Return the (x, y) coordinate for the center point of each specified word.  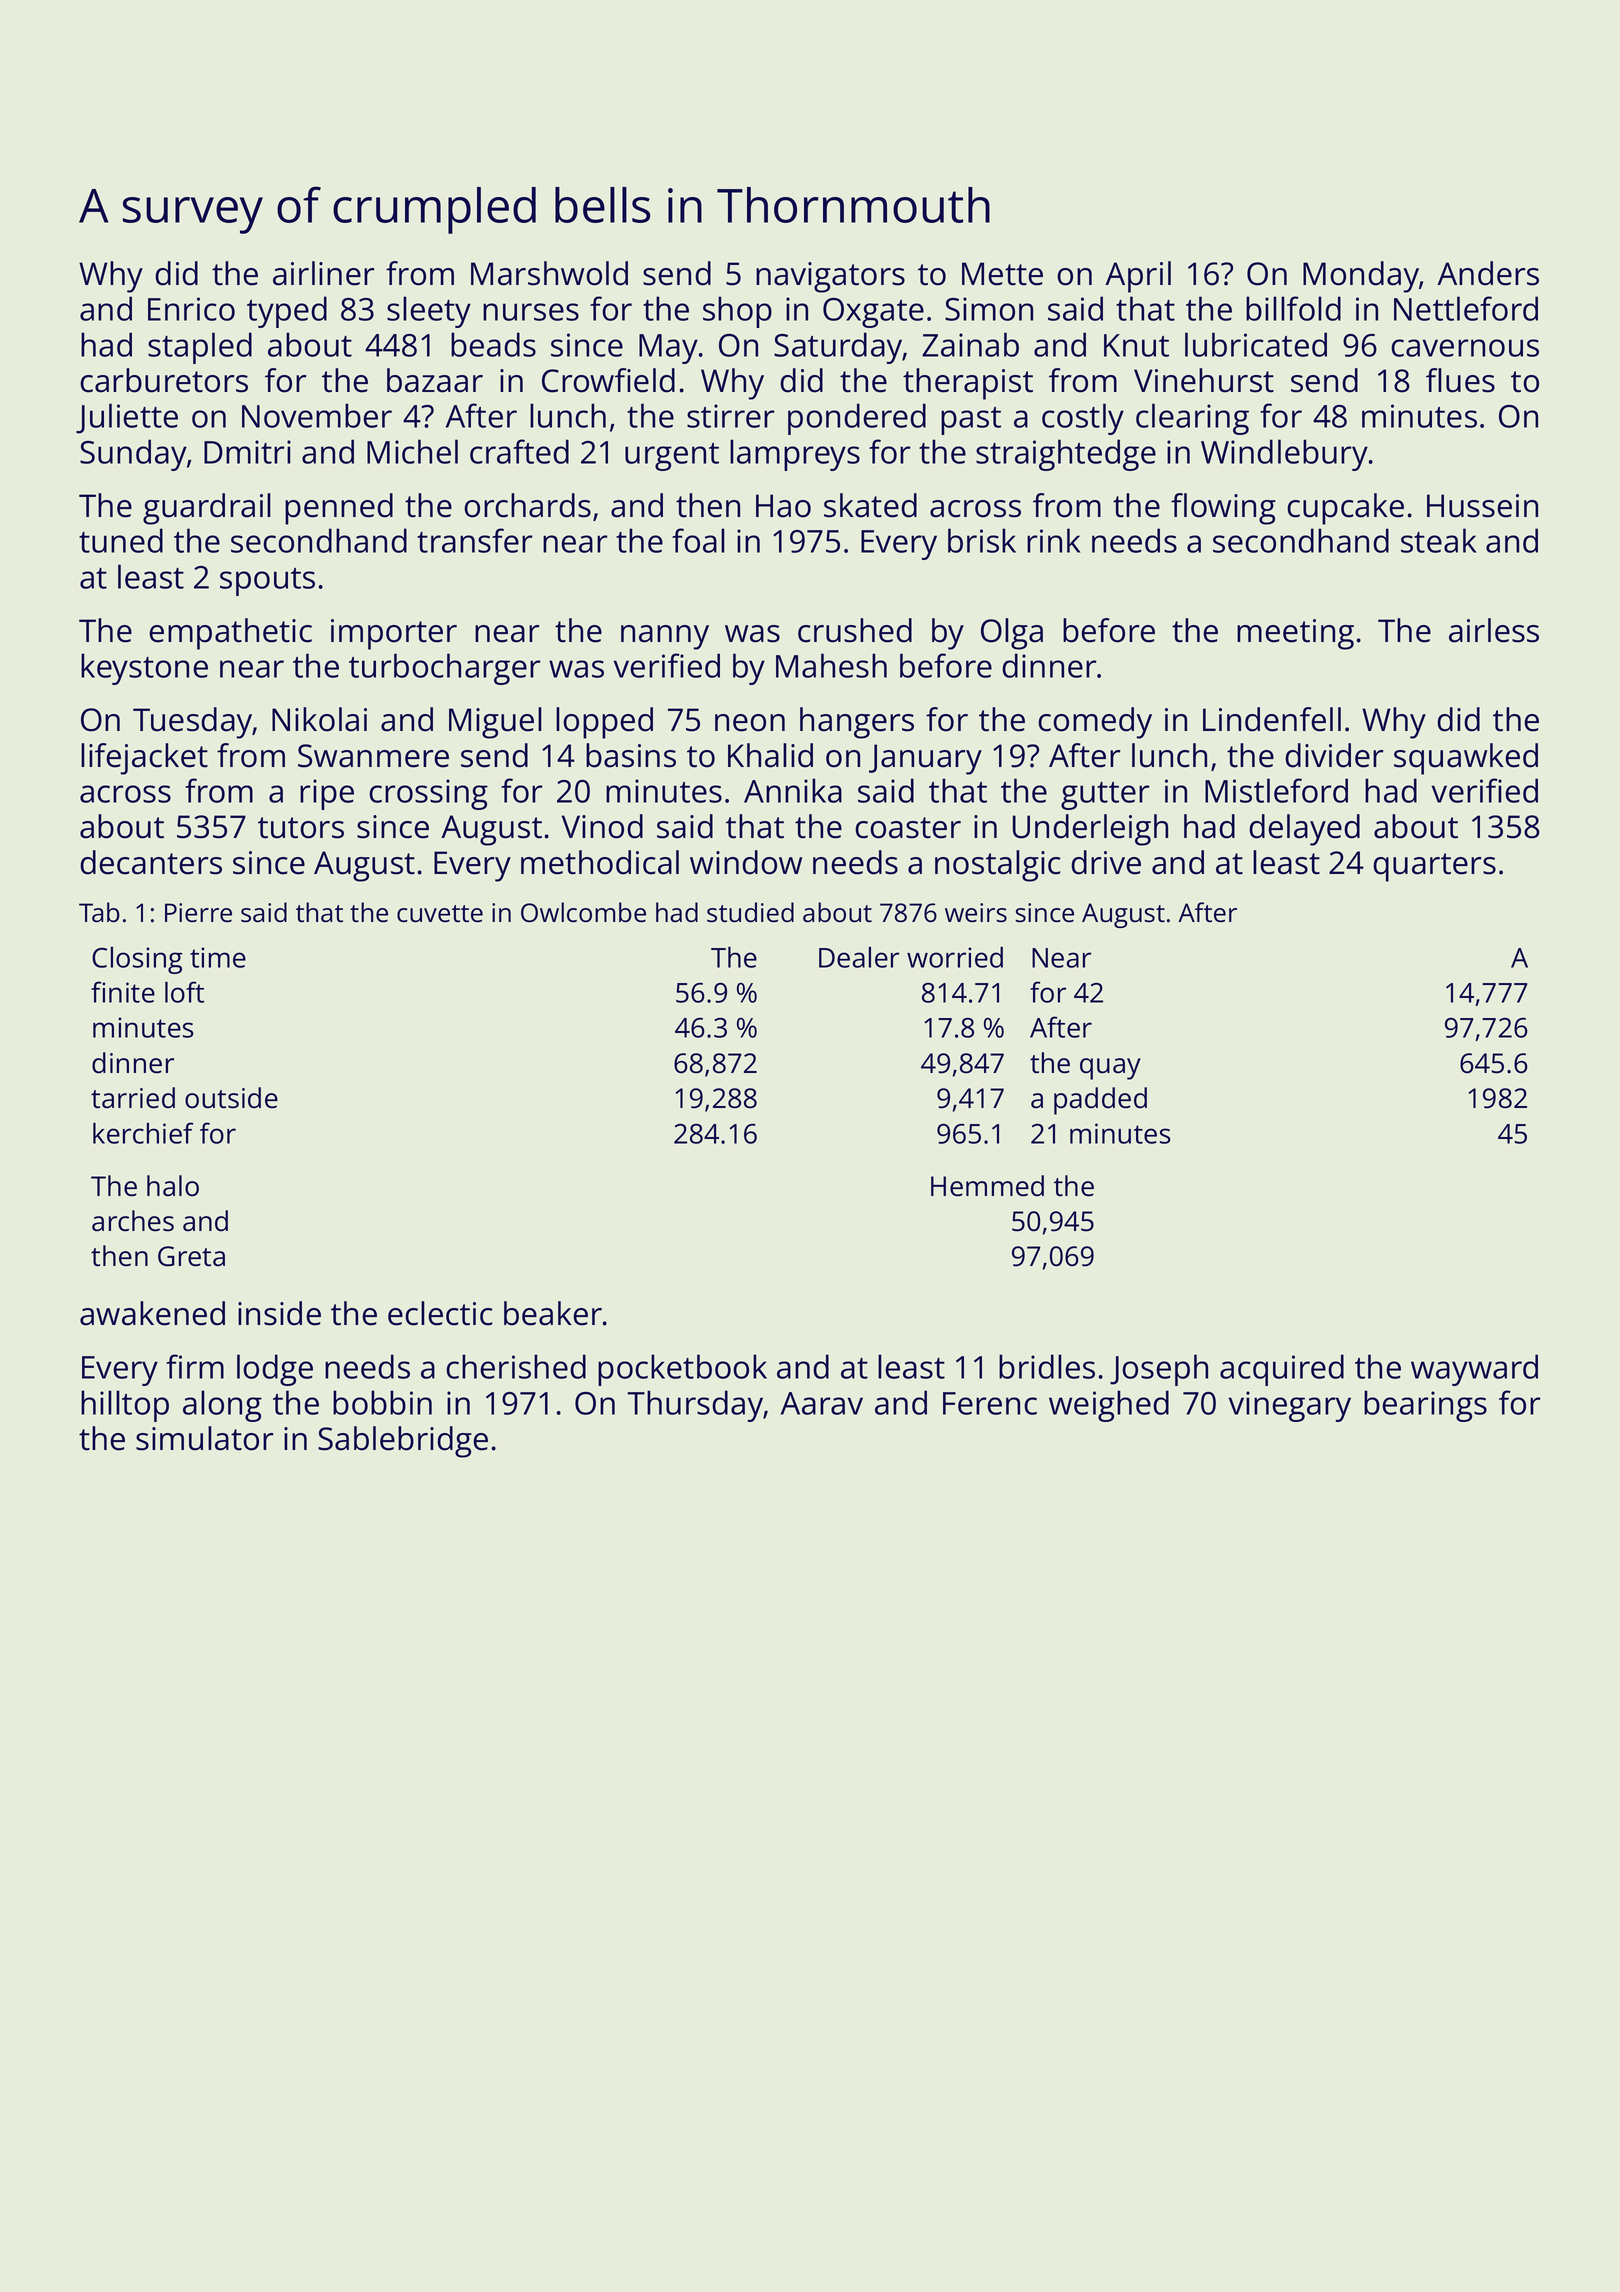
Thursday (695, 1406)
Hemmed (987, 1186)
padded (1100, 1101)
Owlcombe (583, 912)
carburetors (164, 380)
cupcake (1345, 509)
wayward (1474, 1370)
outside (231, 1098)
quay (1110, 1069)
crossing (428, 794)
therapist (968, 384)
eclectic (440, 1313)
